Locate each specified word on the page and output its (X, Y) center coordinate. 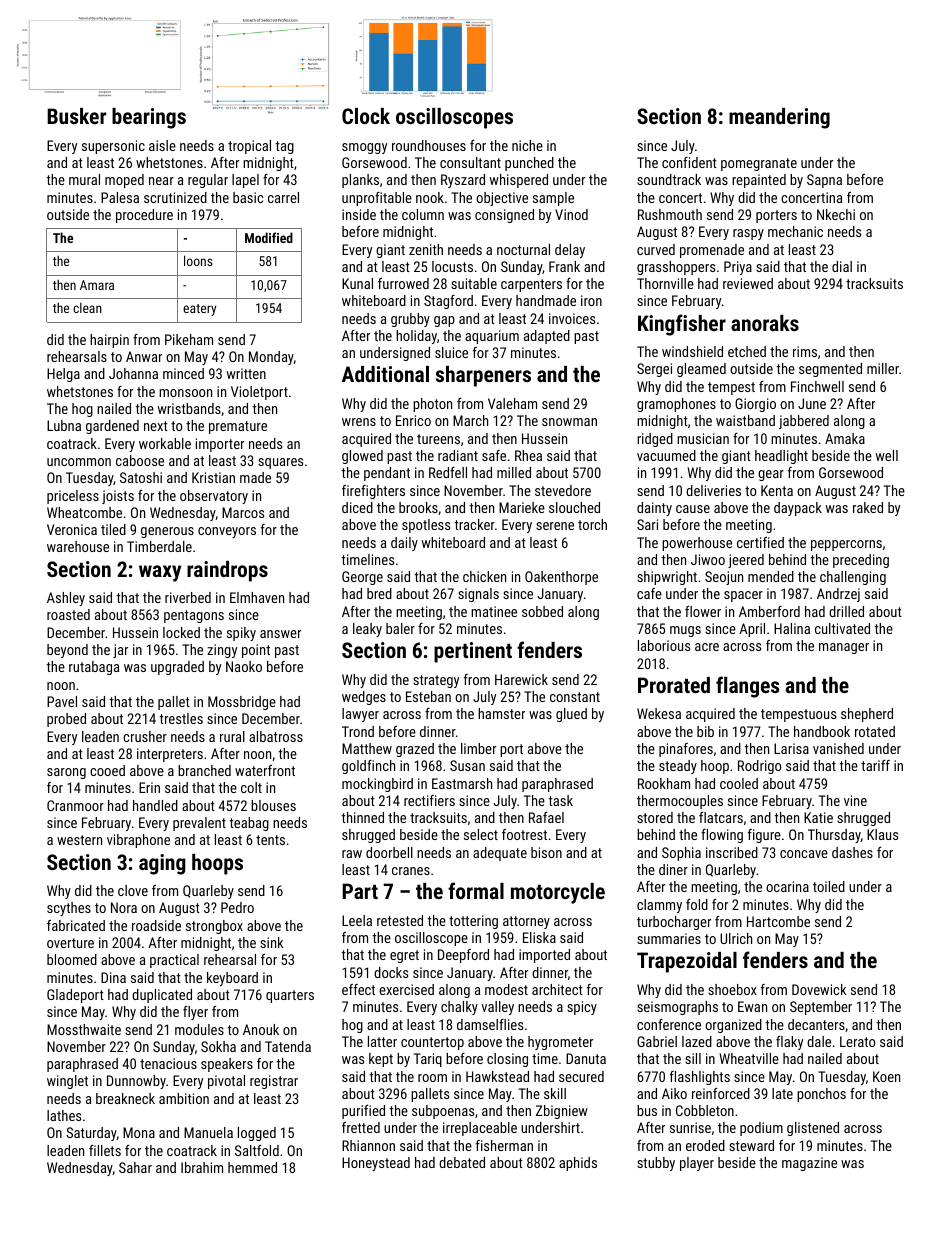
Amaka (845, 438)
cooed (107, 770)
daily (404, 544)
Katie (818, 817)
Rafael (546, 817)
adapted (547, 337)
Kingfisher (682, 325)
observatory (214, 497)
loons (198, 260)
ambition (184, 1098)
